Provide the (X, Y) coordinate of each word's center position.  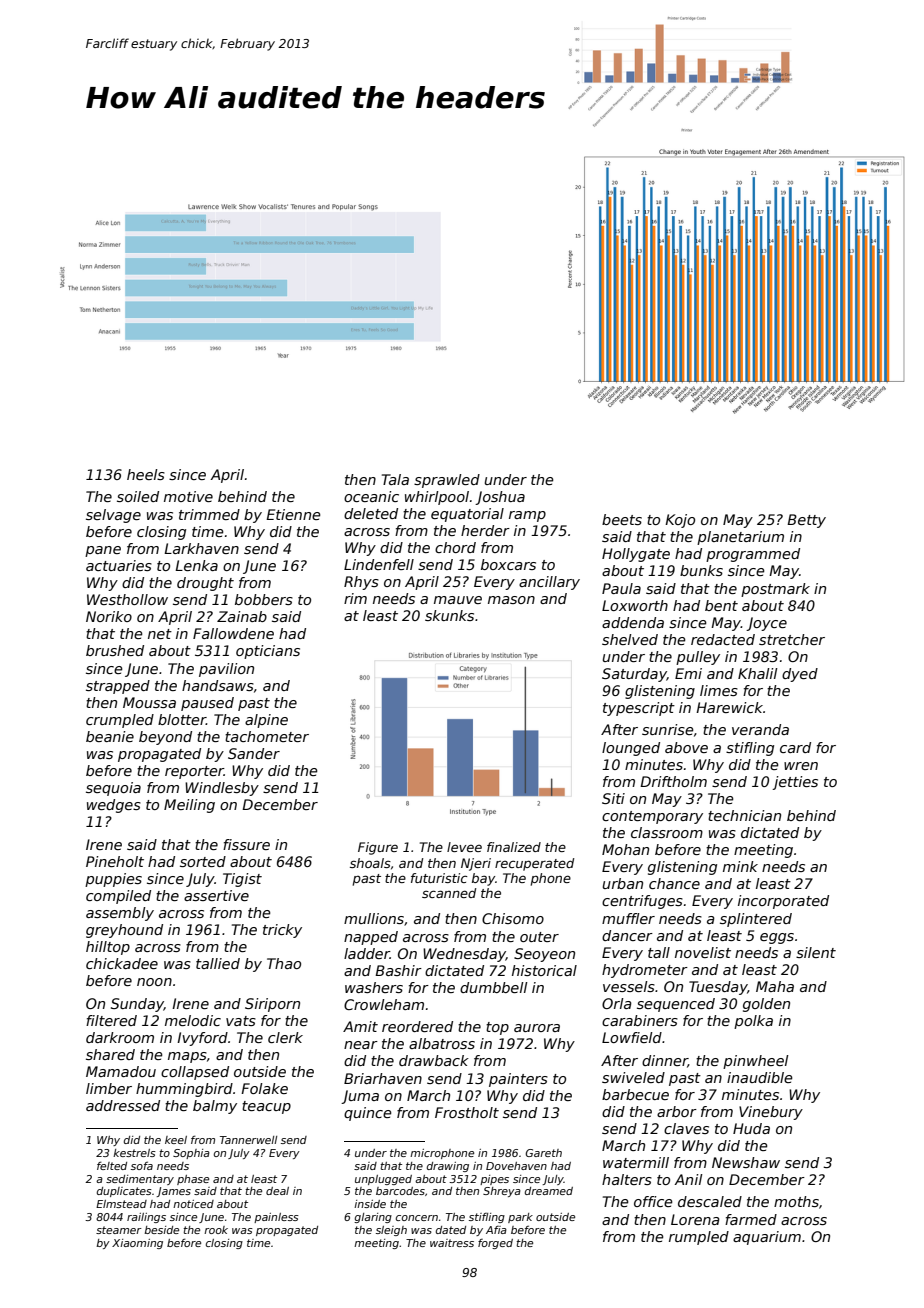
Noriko (109, 616)
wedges (114, 806)
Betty (806, 521)
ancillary (549, 583)
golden (766, 1005)
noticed (193, 1204)
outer (539, 937)
